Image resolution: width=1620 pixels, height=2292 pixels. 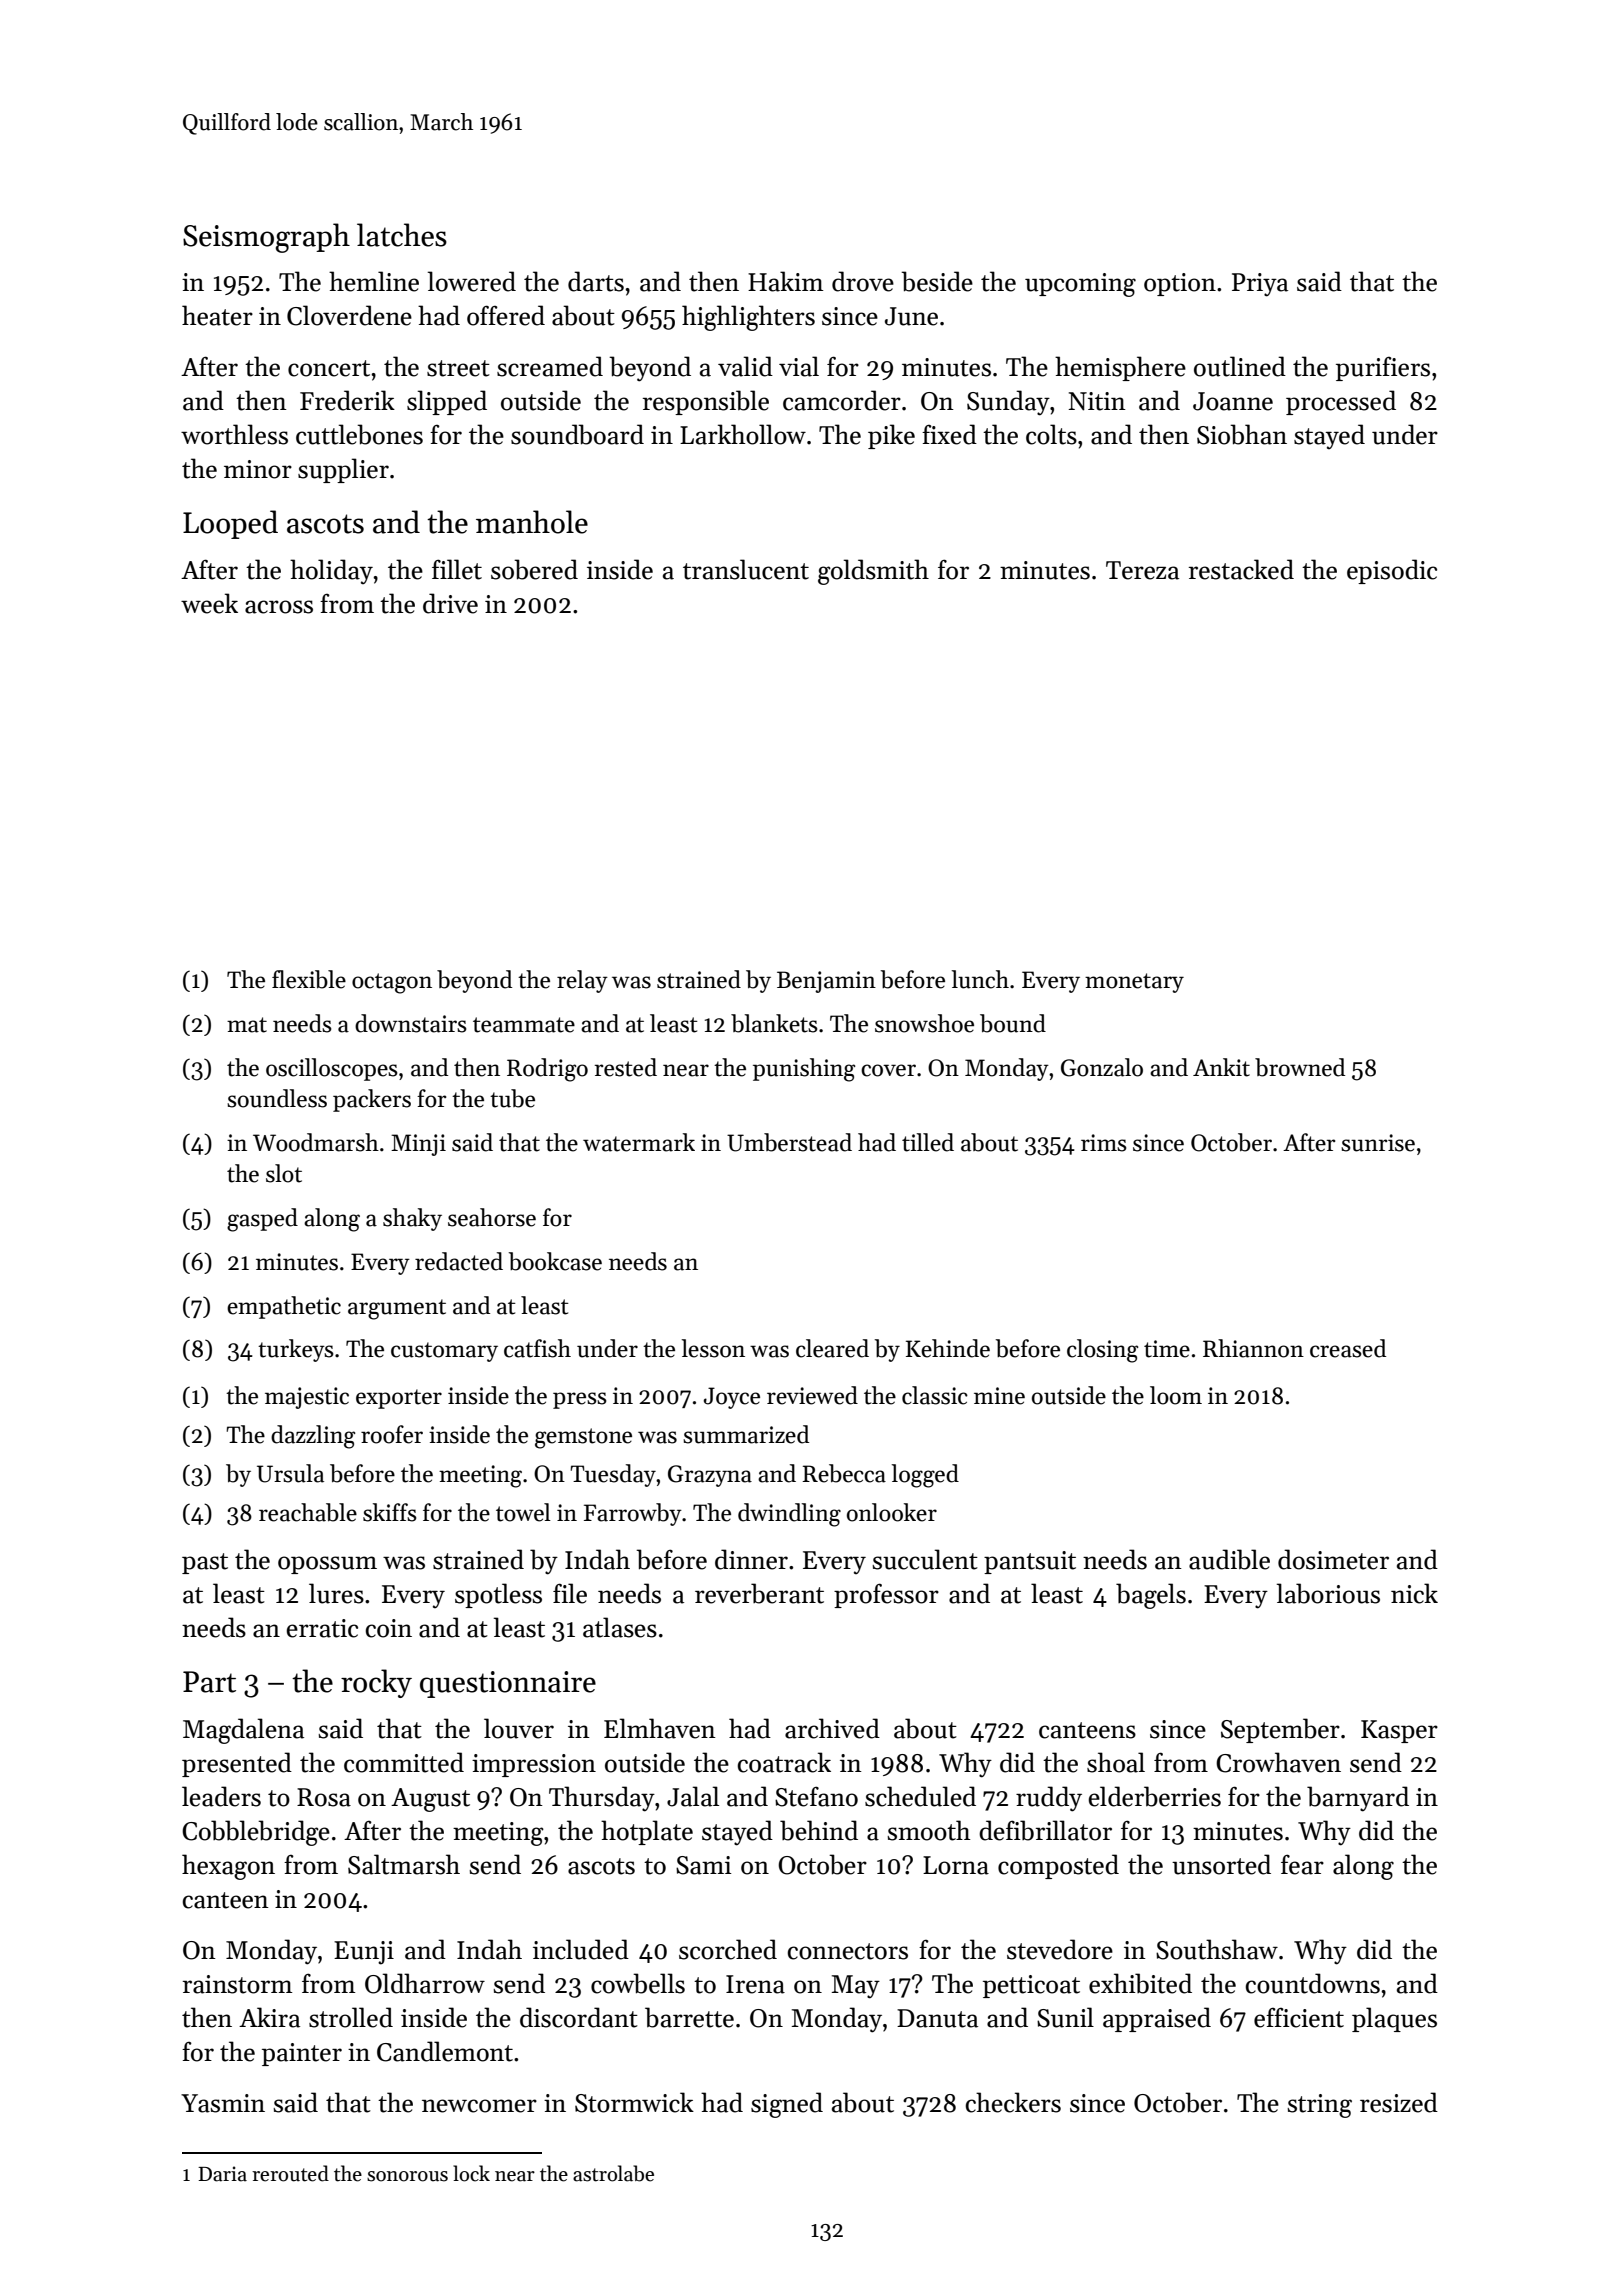 What do you see at coordinates (937, 281) in the document?
I see `beside` at bounding box center [937, 281].
